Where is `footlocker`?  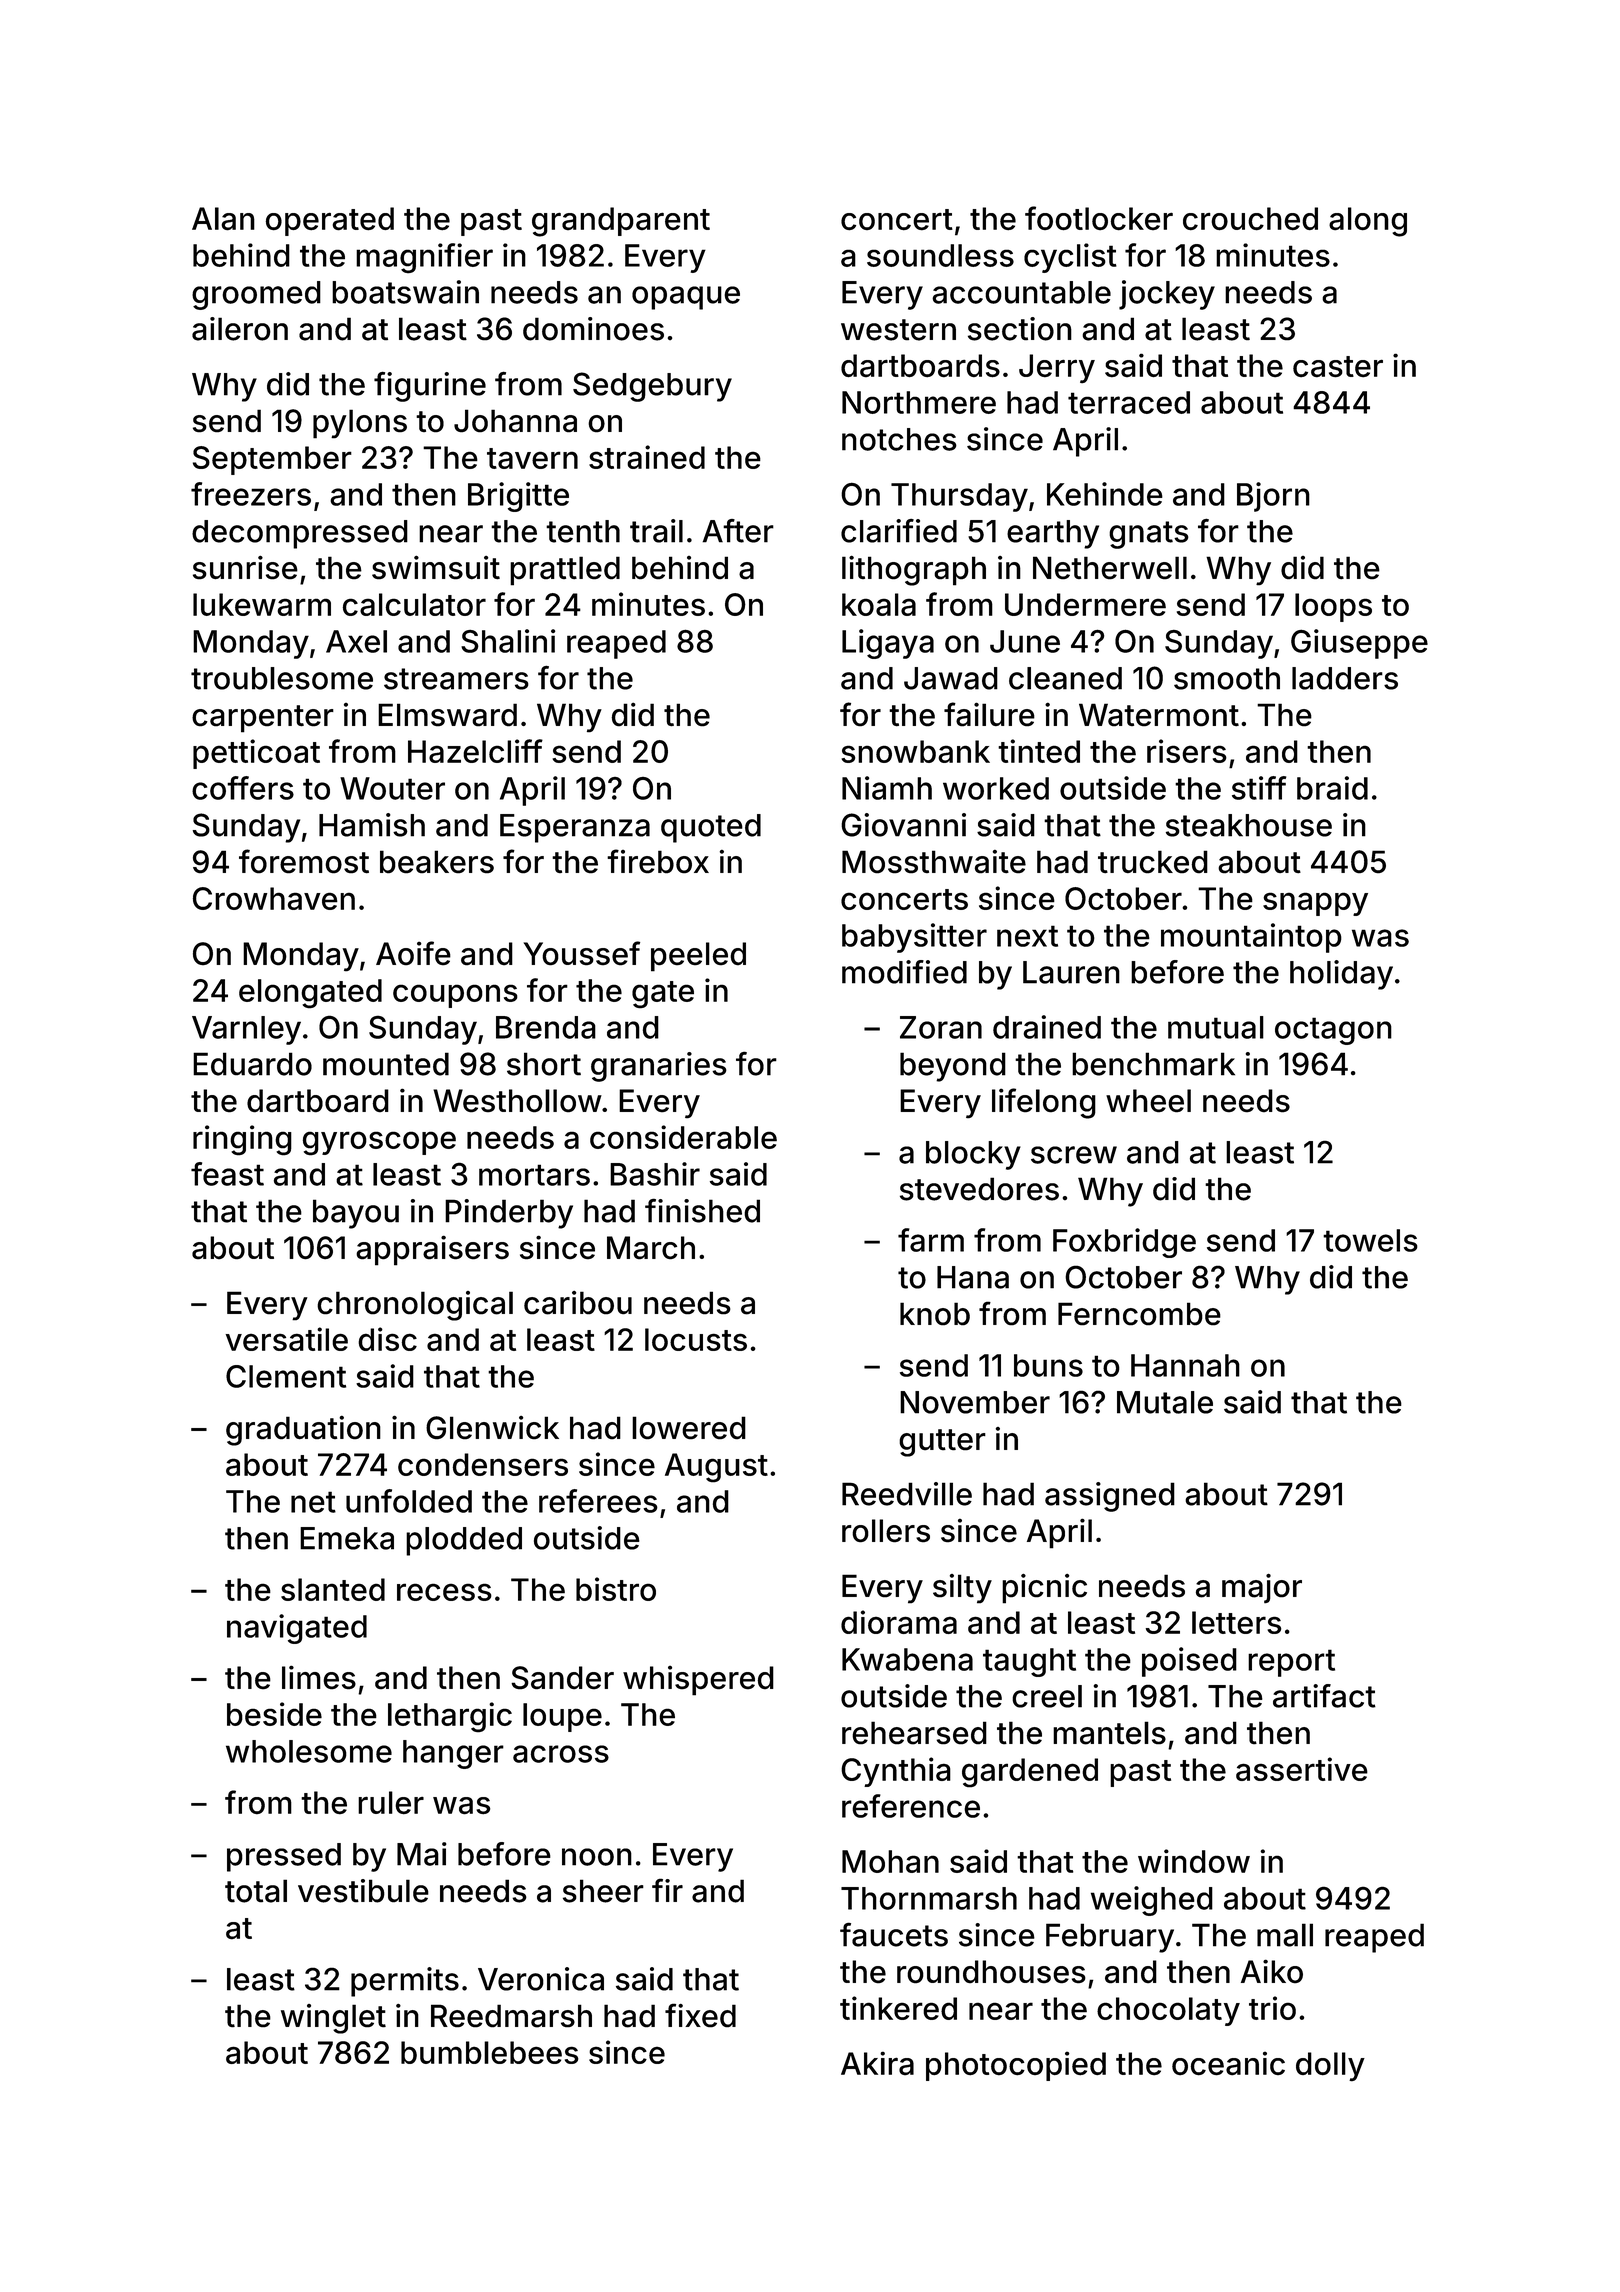
footlocker is located at coordinates (1099, 218).
